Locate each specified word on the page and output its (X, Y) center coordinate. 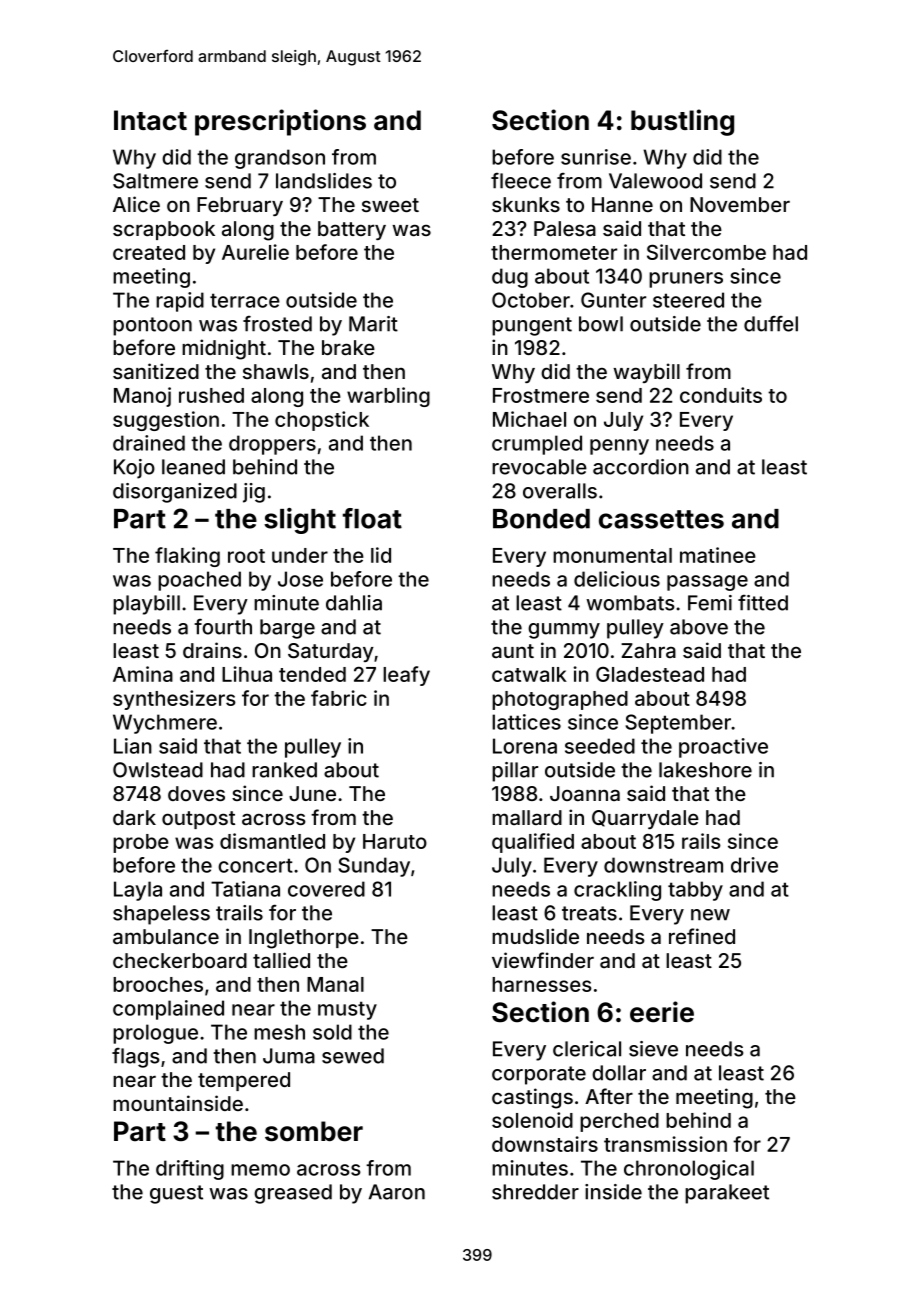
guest (176, 1194)
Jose (300, 579)
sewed (353, 1056)
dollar (619, 1073)
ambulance (166, 936)
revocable (539, 467)
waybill (646, 373)
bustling (682, 122)
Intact (150, 120)
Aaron (397, 1192)
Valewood (655, 181)
